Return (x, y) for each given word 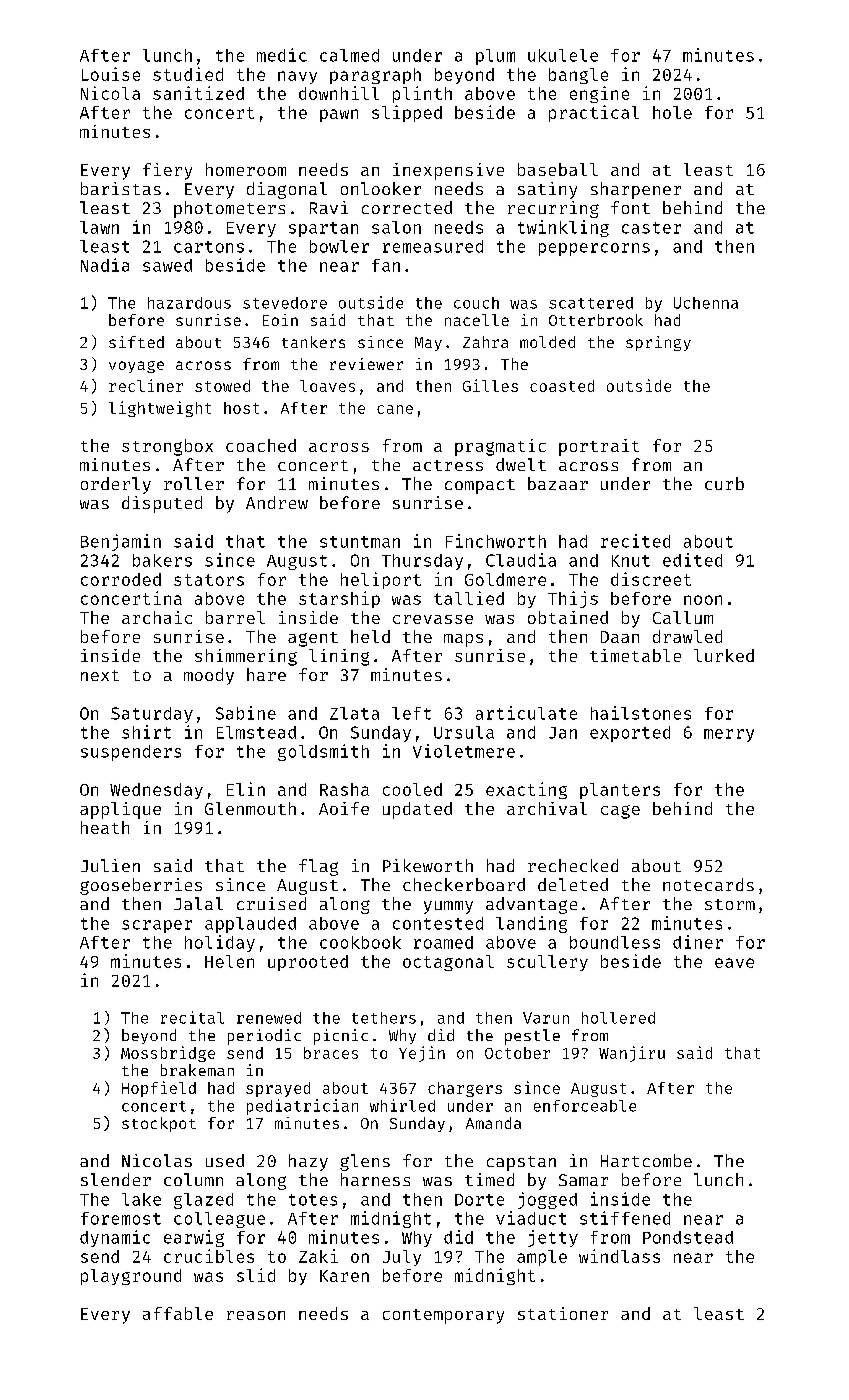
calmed (349, 55)
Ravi (329, 207)
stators (209, 580)
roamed (443, 942)
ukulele (563, 55)
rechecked (573, 865)
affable (178, 1313)
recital (192, 1017)
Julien (110, 865)
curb (724, 483)
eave (734, 963)
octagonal (448, 963)
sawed (167, 265)
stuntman (360, 542)
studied (188, 74)
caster (651, 228)
